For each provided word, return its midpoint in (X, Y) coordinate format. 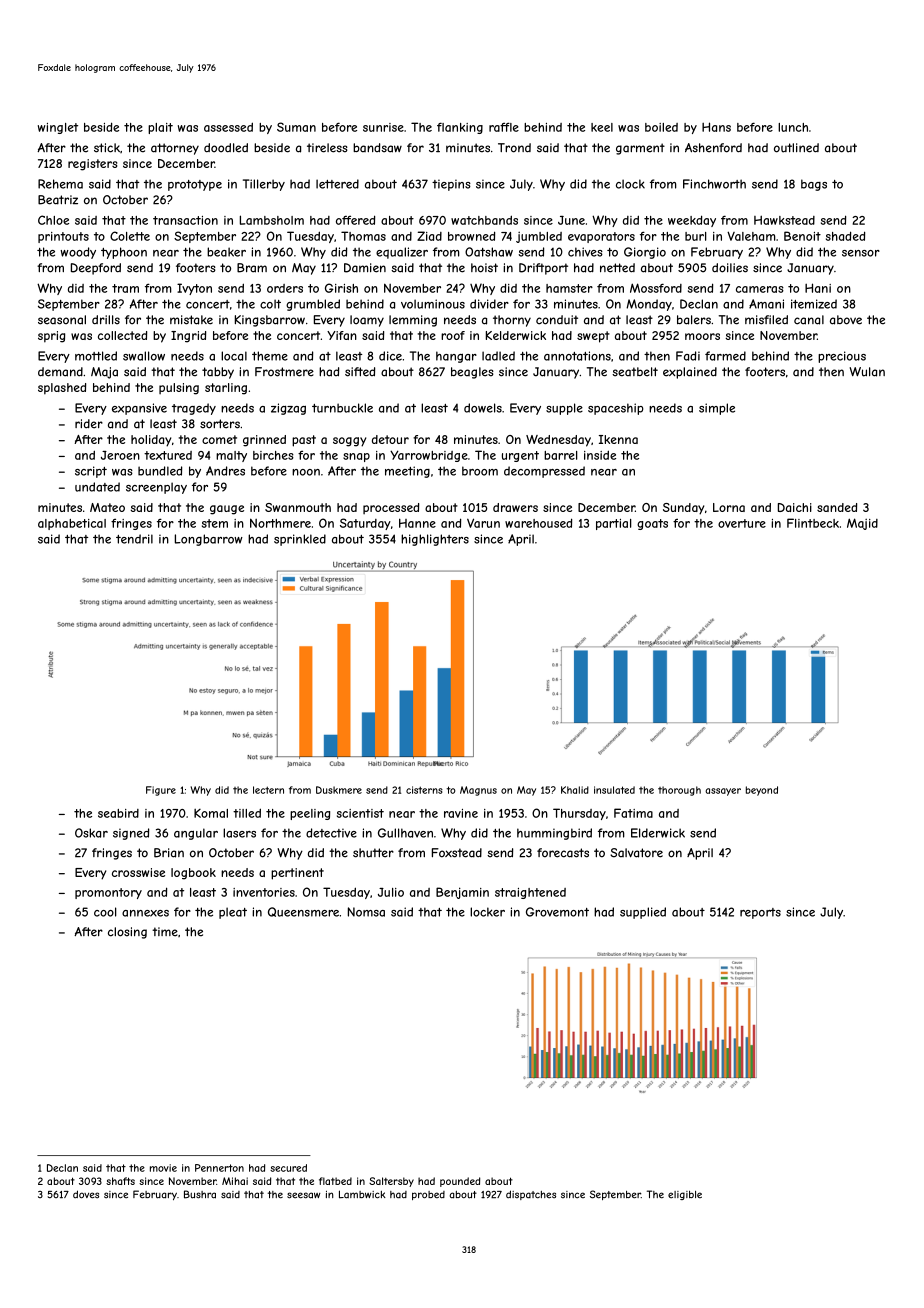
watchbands (484, 220)
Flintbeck (813, 523)
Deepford (96, 269)
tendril (134, 539)
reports (760, 913)
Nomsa (366, 912)
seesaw (304, 1195)
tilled (247, 813)
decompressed (544, 472)
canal (809, 320)
